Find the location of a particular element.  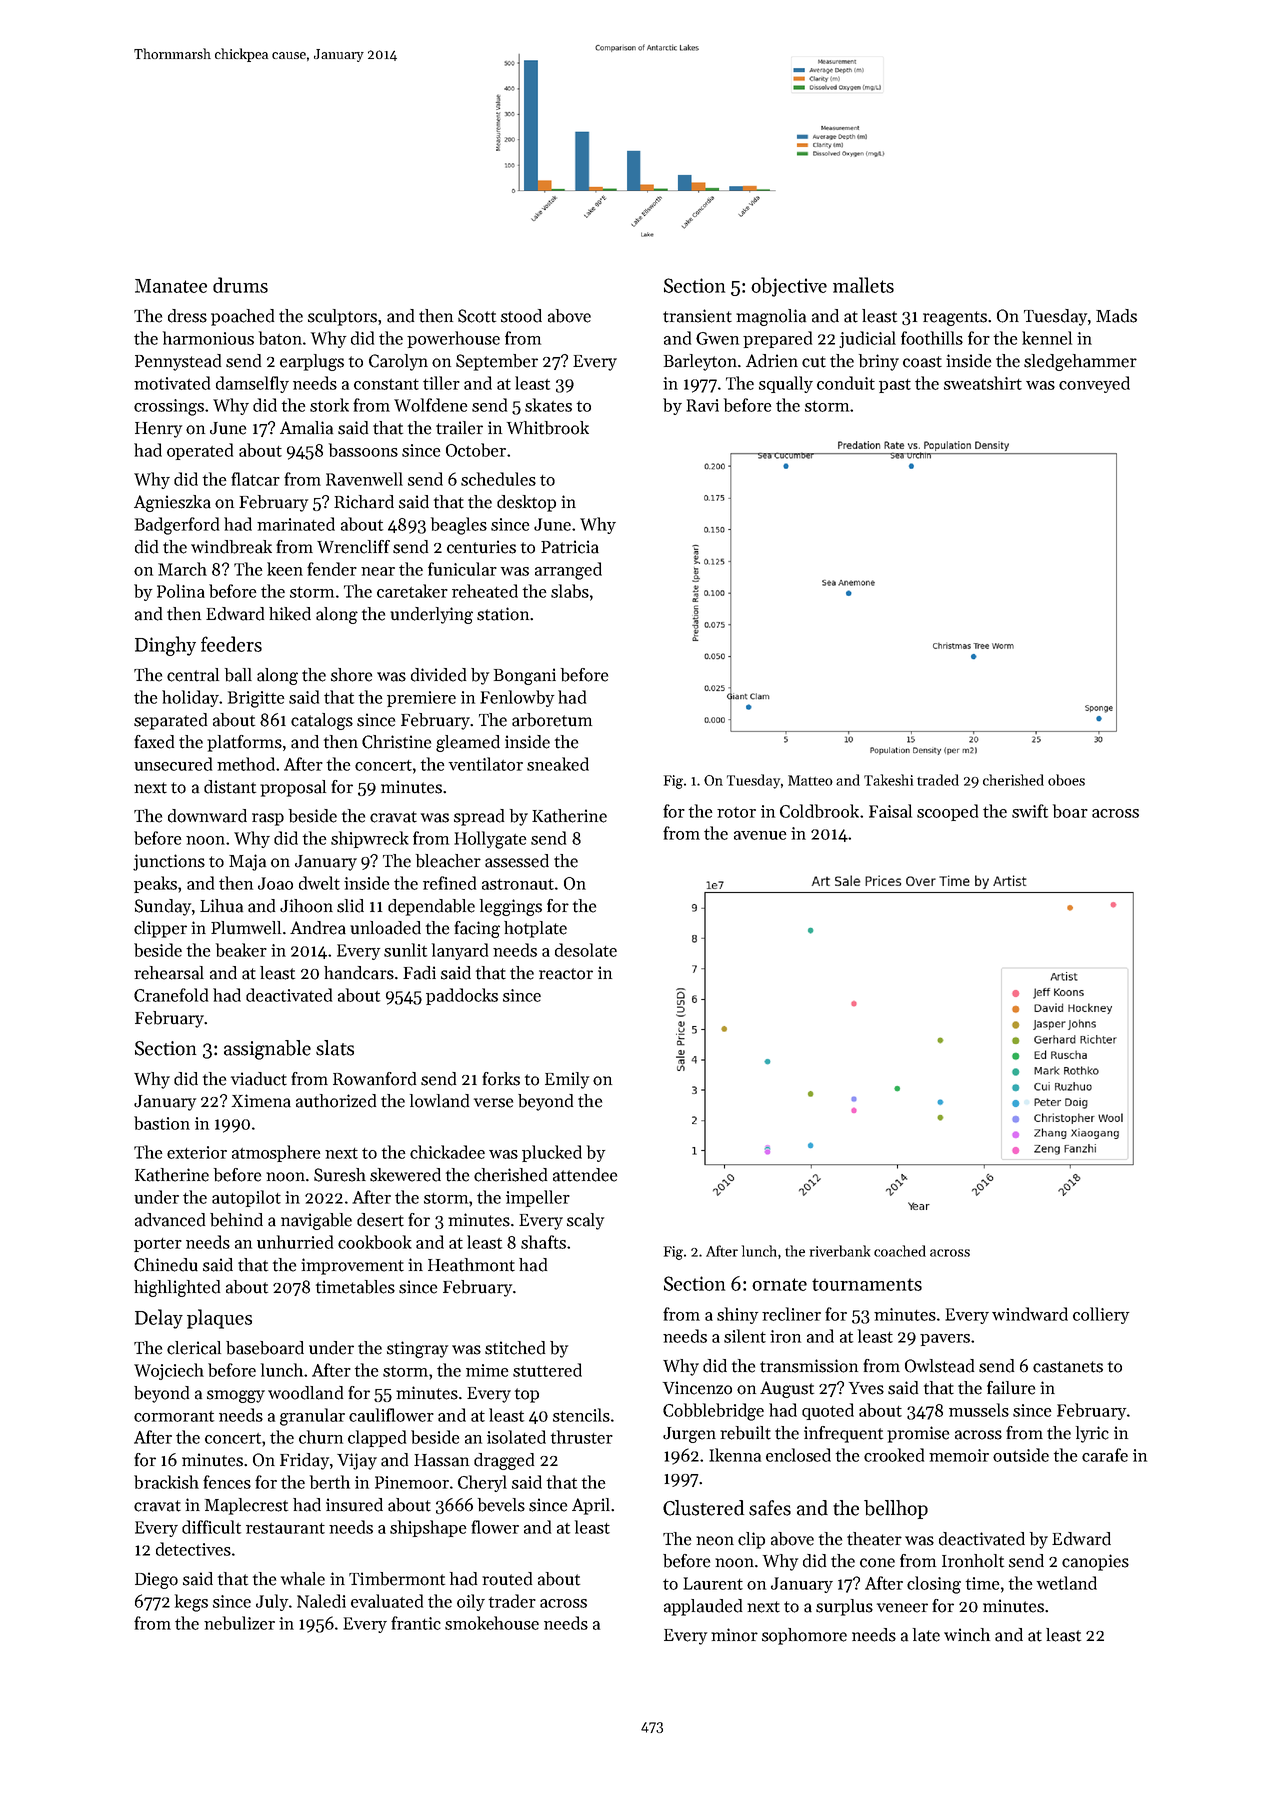

leggings is located at coordinates (511, 907).
